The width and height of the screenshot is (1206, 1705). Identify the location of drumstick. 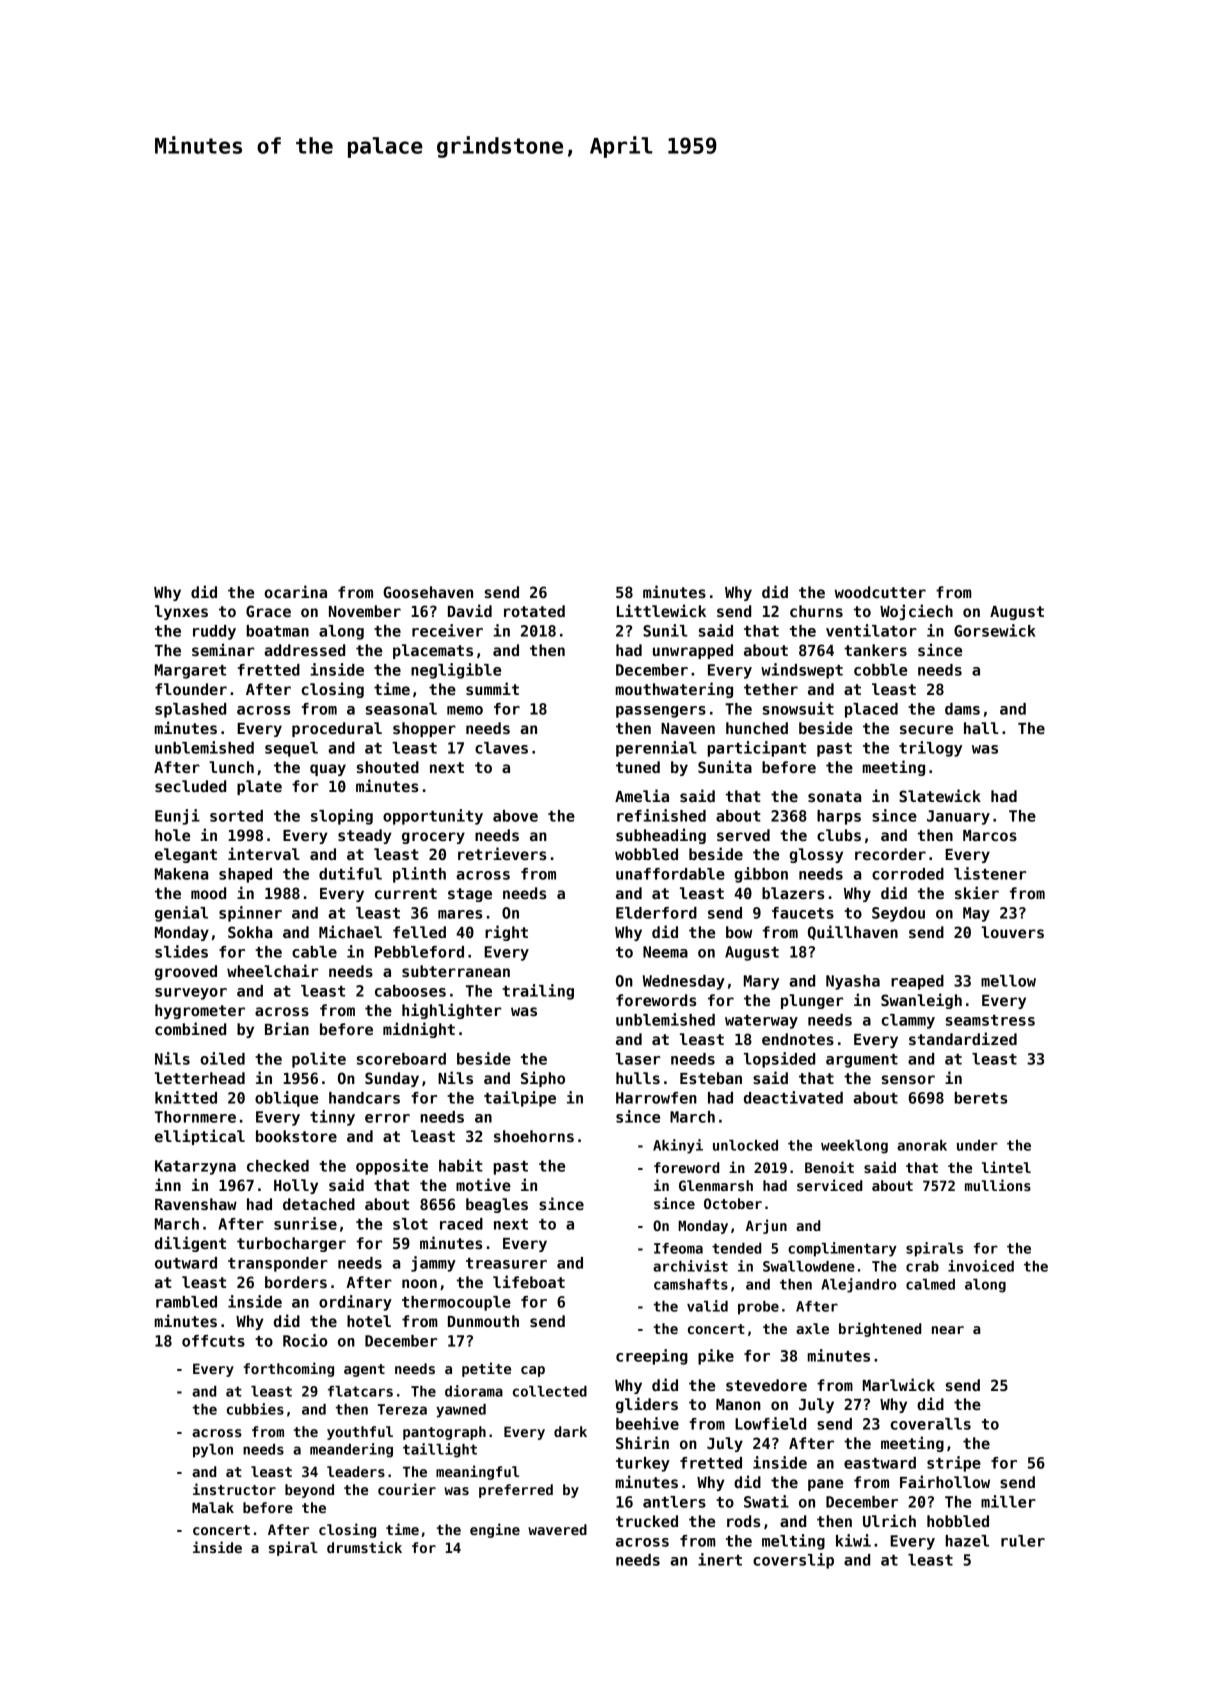
(364, 1547).
